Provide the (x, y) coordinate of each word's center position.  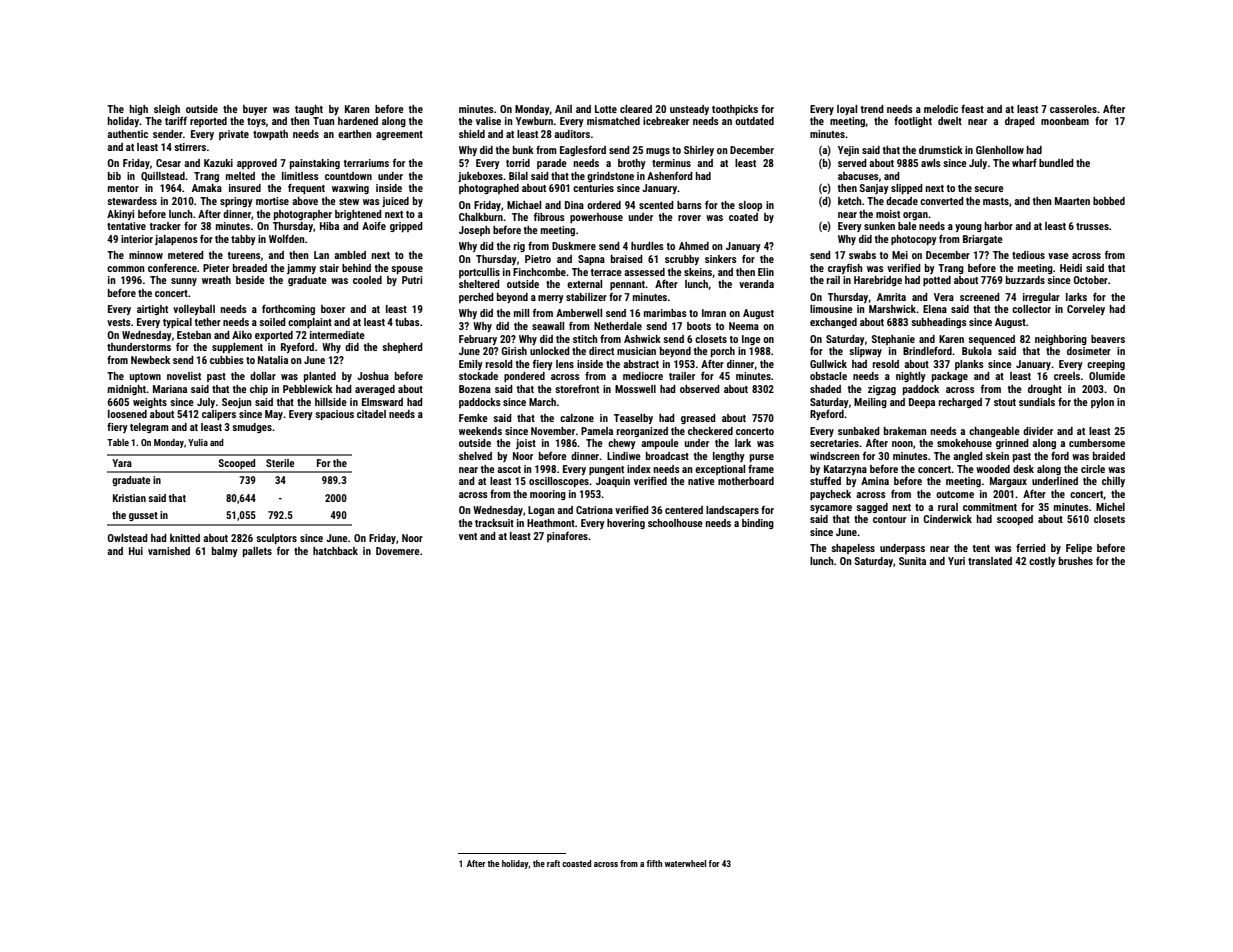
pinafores (567, 537)
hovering (626, 524)
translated (990, 561)
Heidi (1071, 268)
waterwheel (685, 863)
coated (743, 217)
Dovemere (398, 551)
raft (553, 863)
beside (250, 280)
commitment (990, 507)
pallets (257, 552)
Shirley (699, 151)
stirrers (190, 147)
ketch (850, 201)
